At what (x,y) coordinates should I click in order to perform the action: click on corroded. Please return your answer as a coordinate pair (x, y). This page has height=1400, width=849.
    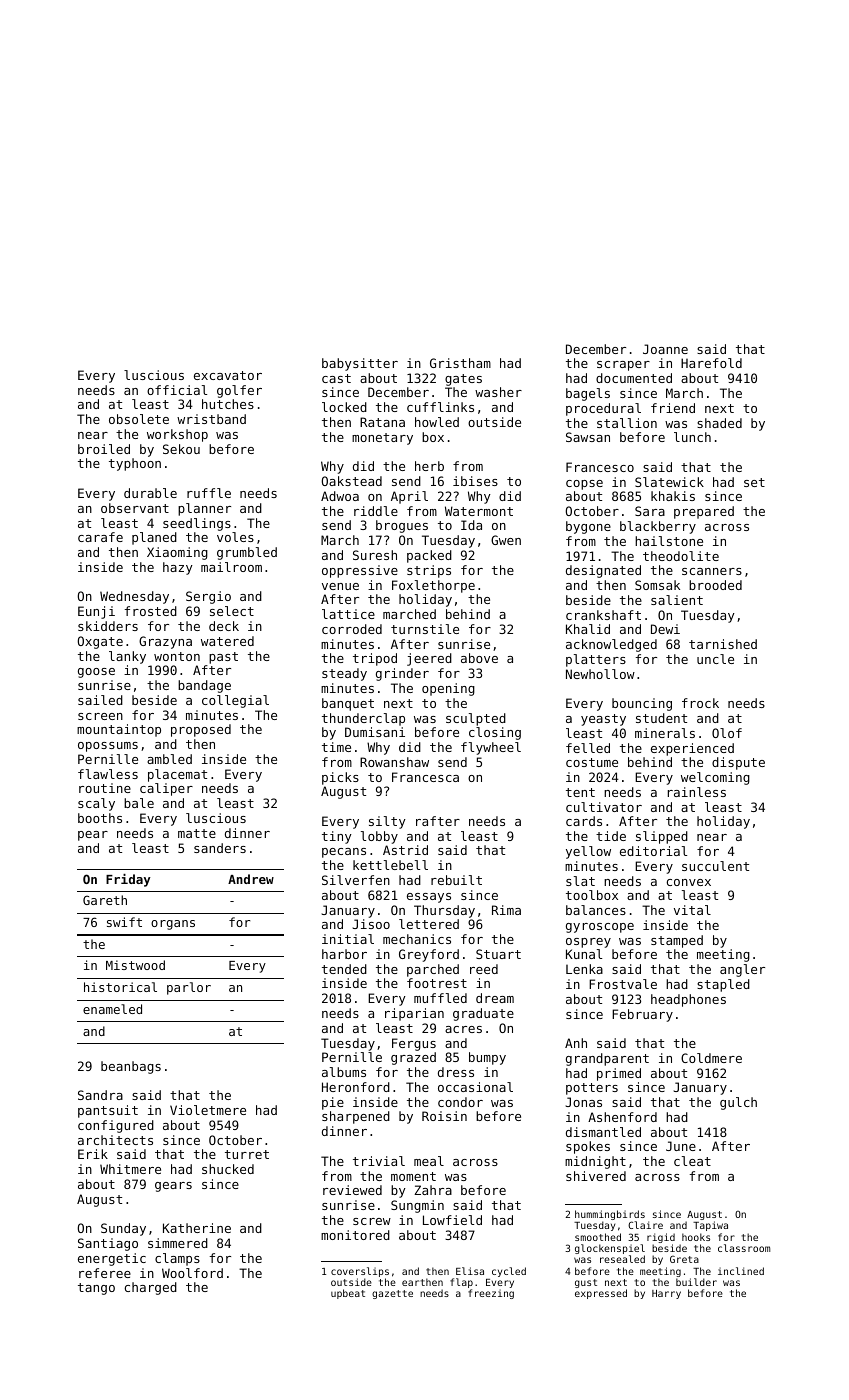
    Looking at the image, I should click on (352, 629).
